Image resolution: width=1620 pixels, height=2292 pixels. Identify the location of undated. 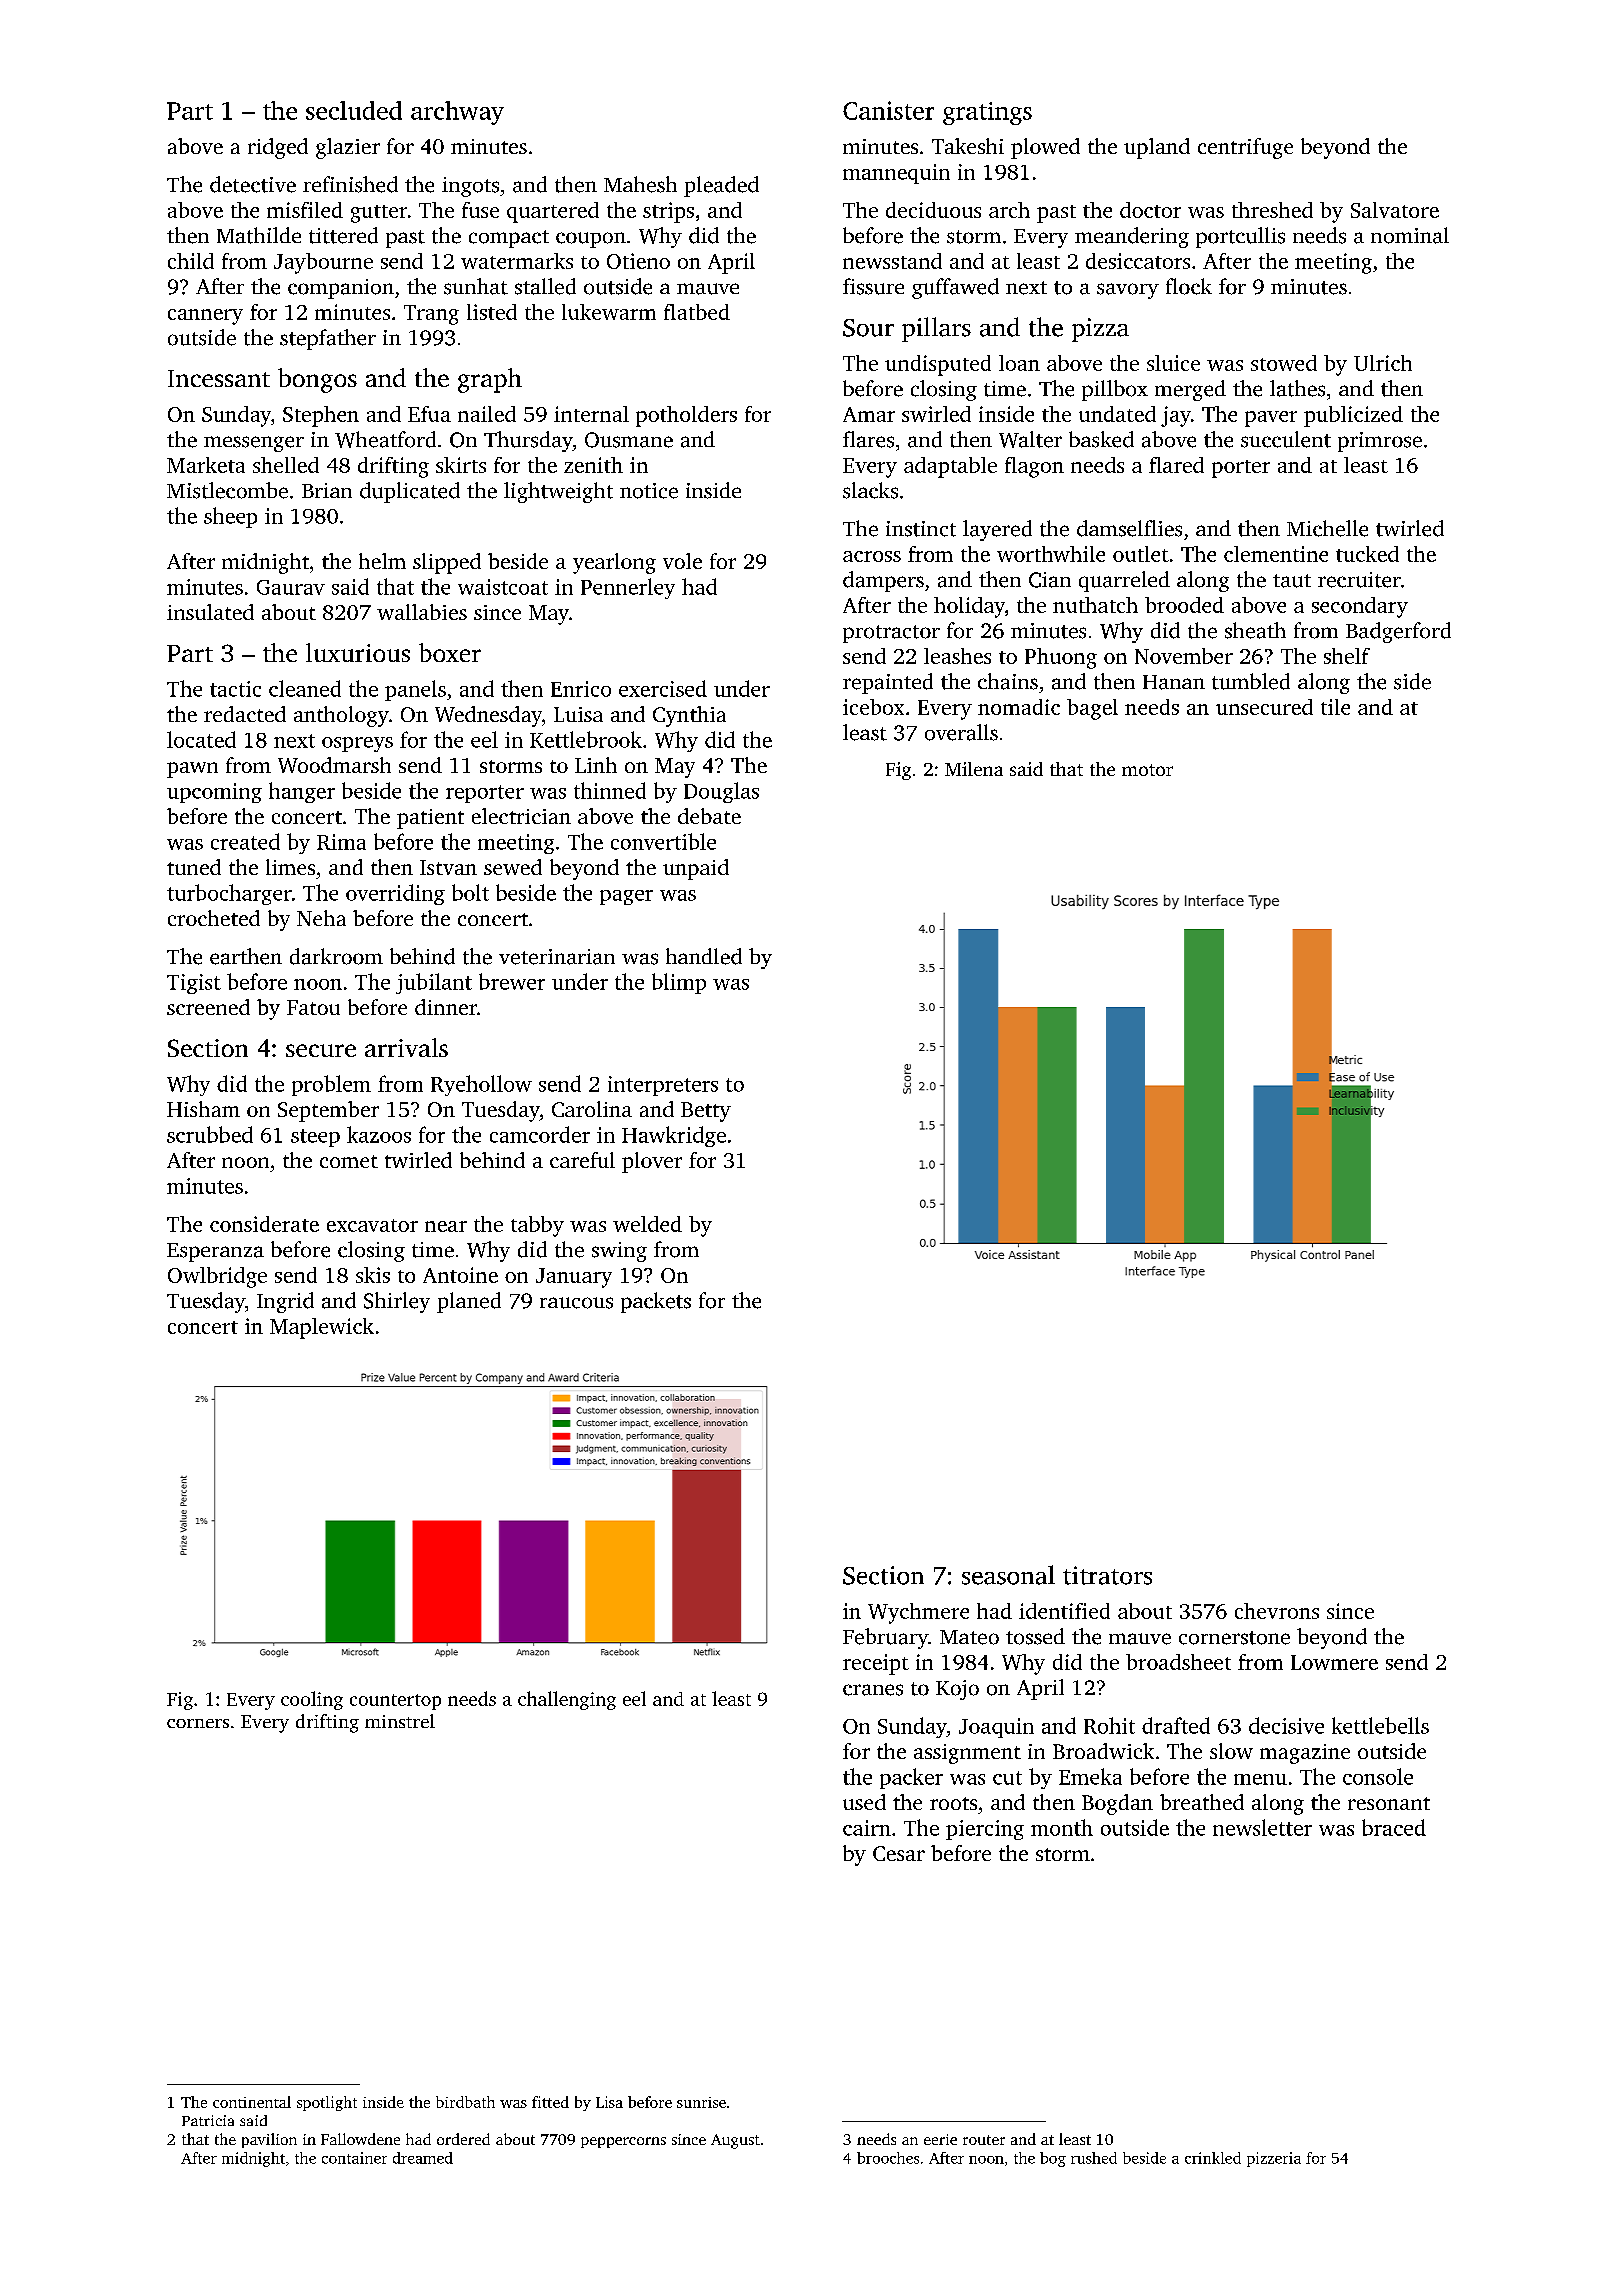
(1117, 414).
